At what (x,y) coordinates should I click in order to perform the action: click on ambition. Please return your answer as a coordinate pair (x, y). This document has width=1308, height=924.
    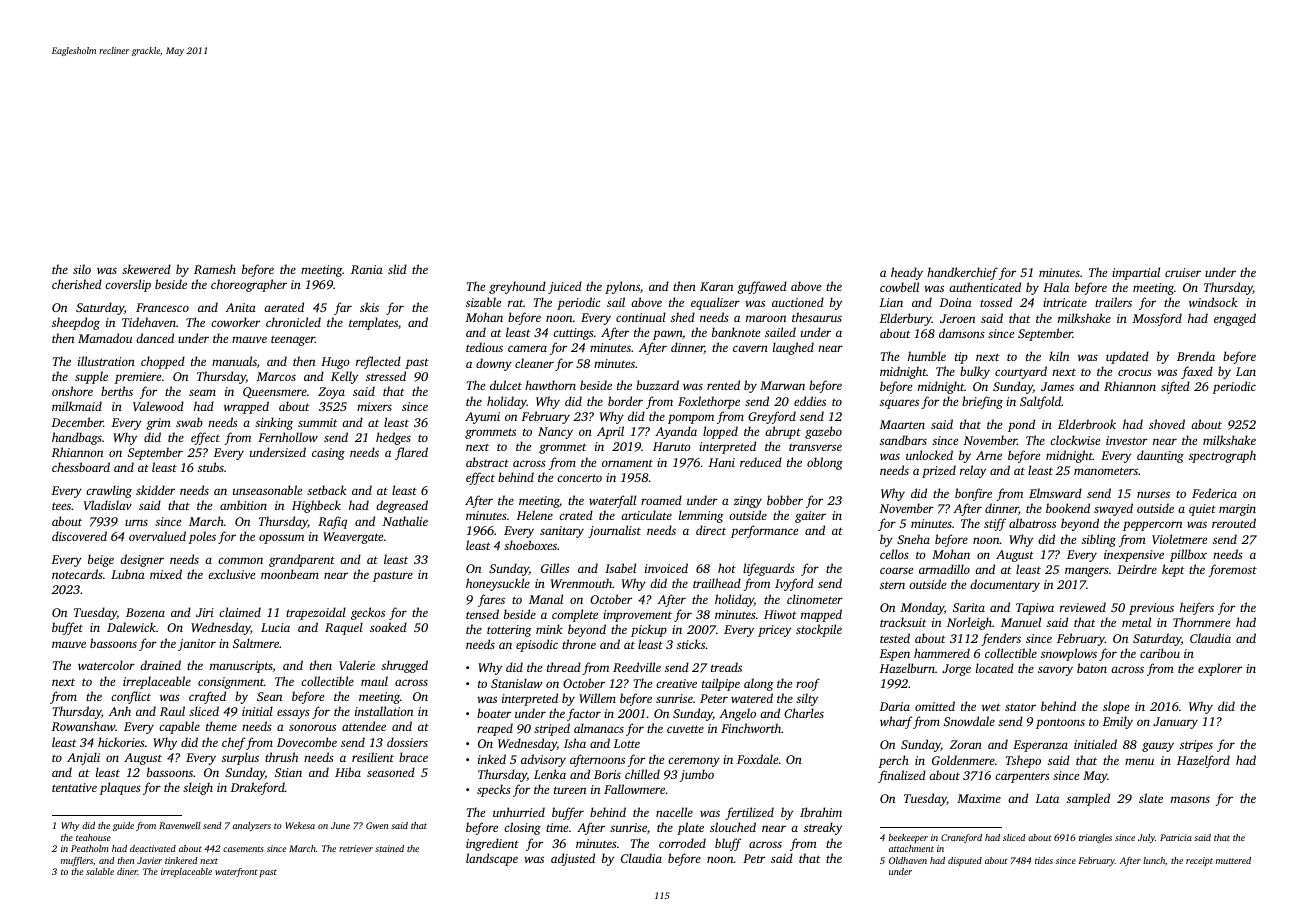
    Looking at the image, I should click on (243, 505).
